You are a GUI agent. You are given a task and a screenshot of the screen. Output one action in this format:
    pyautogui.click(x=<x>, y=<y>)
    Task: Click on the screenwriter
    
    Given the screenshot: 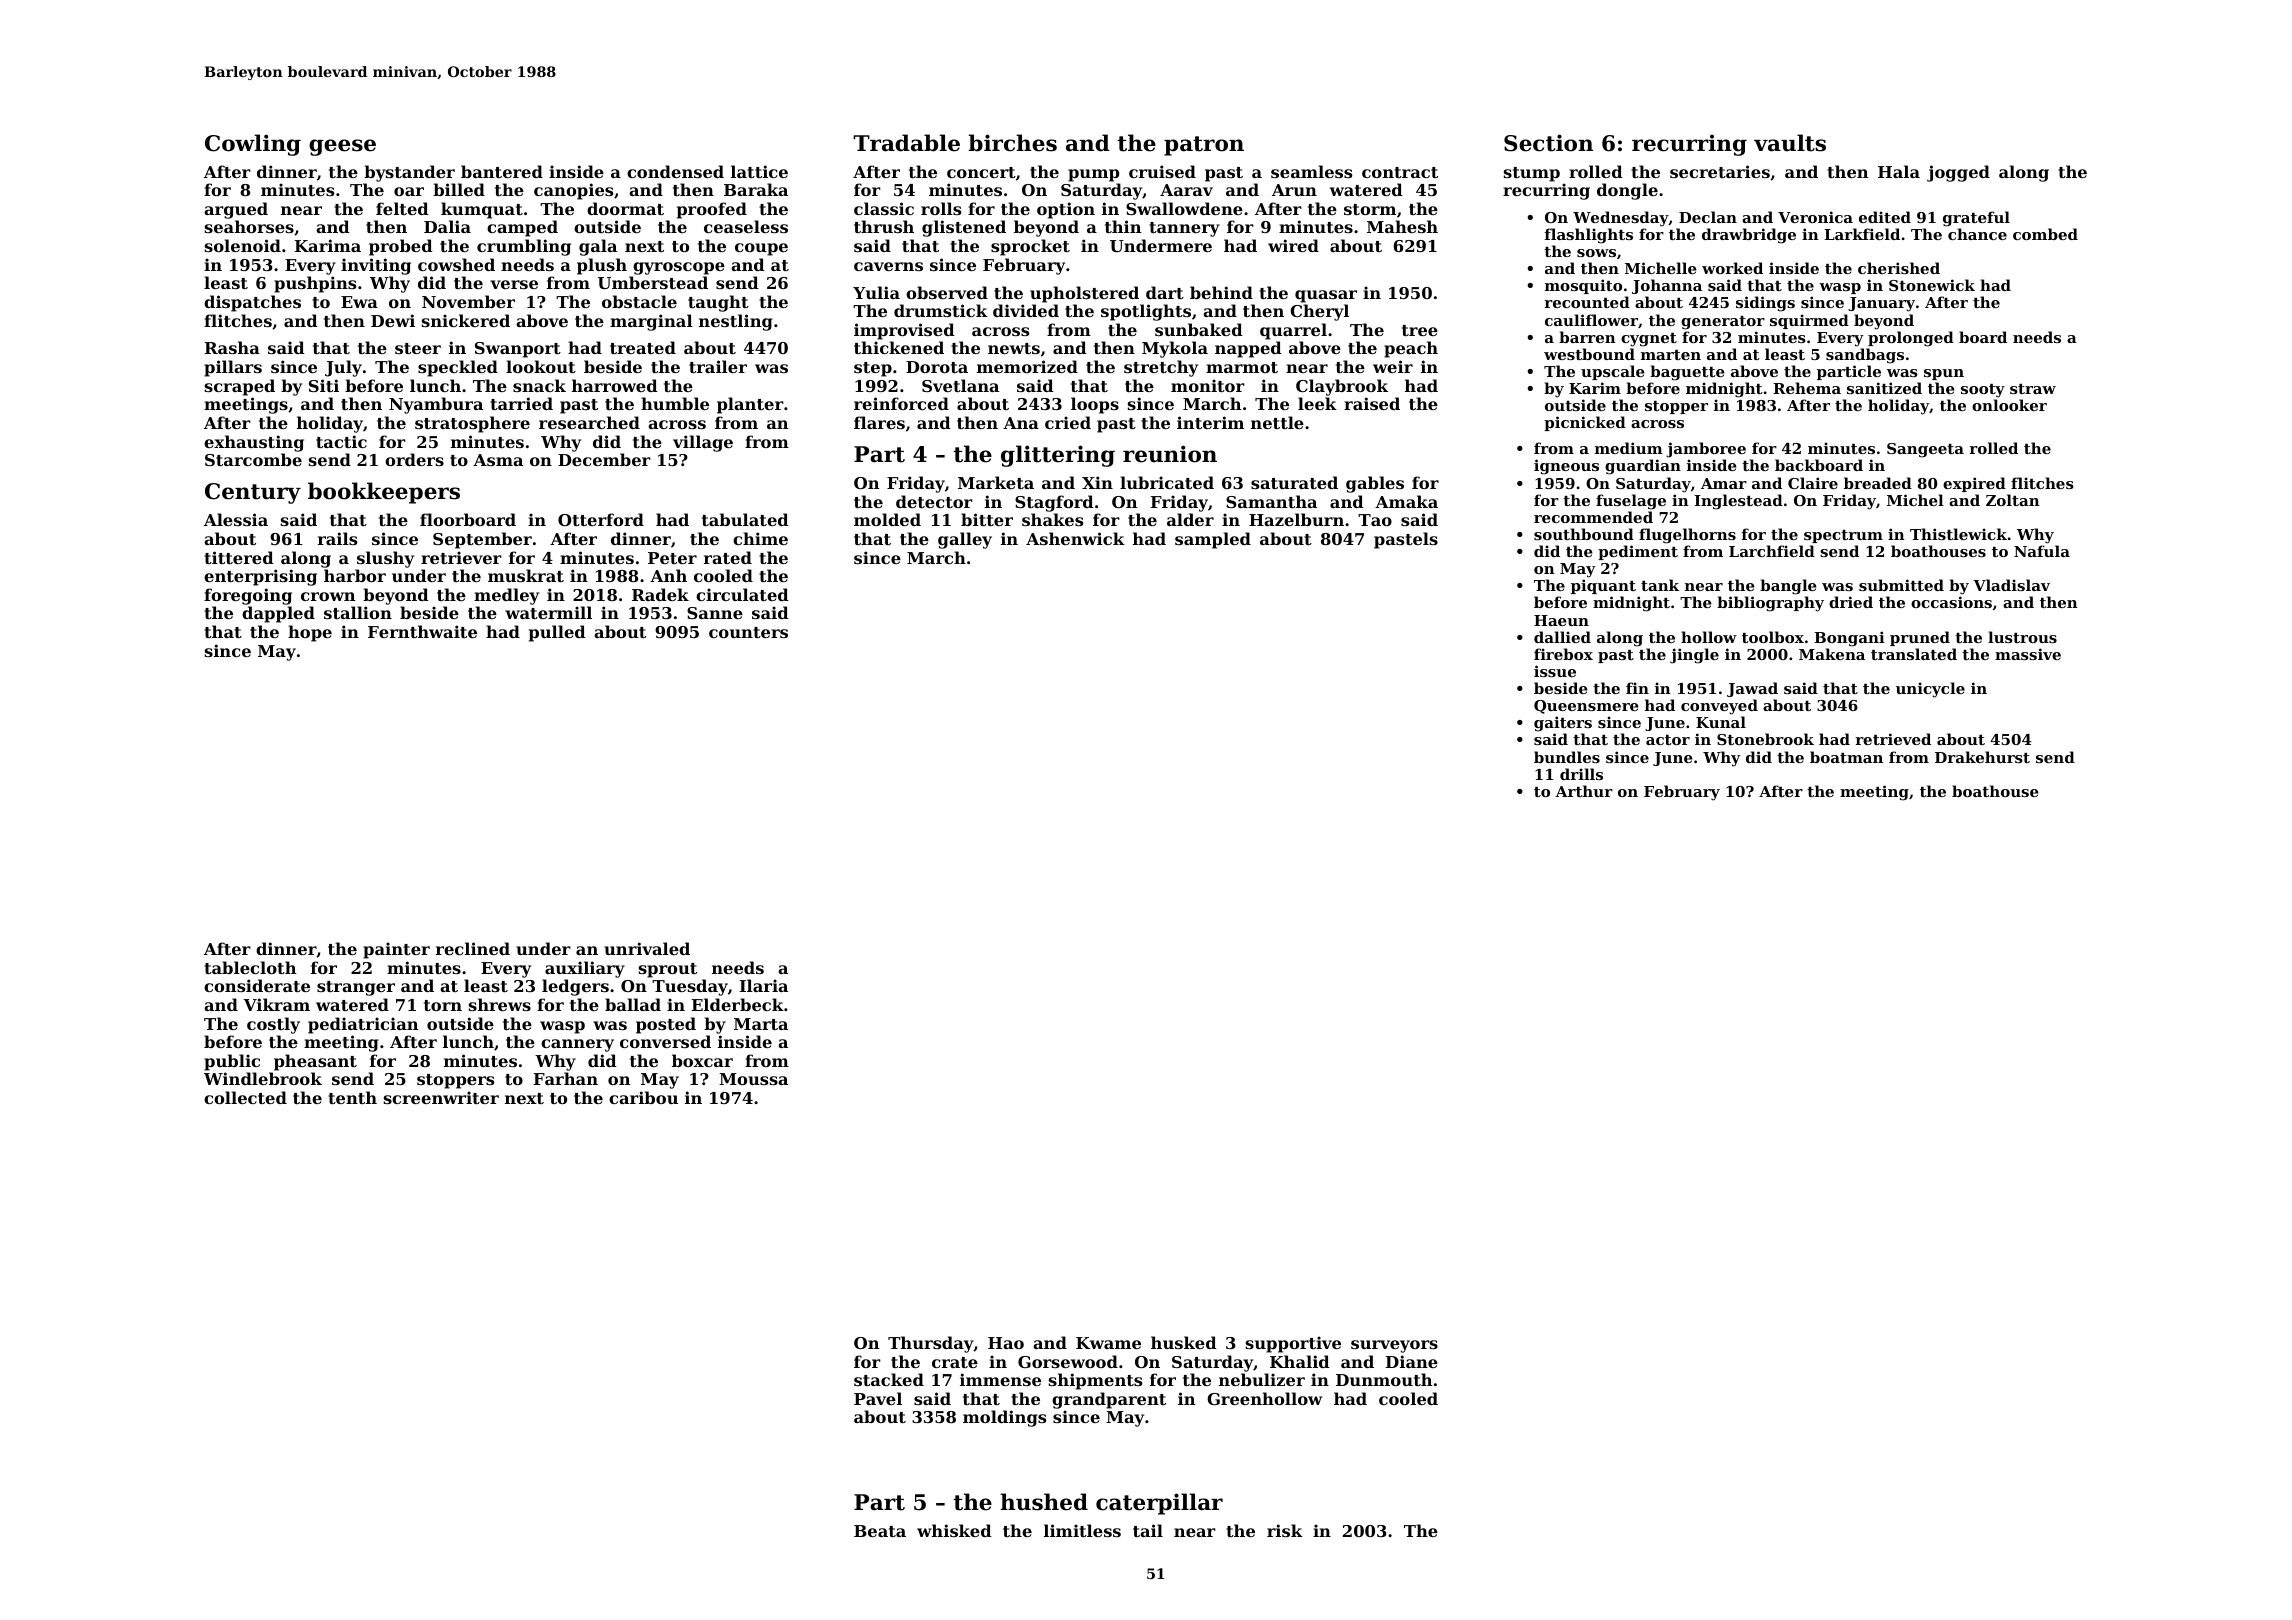 What is the action you would take?
    pyautogui.click(x=441, y=1097)
